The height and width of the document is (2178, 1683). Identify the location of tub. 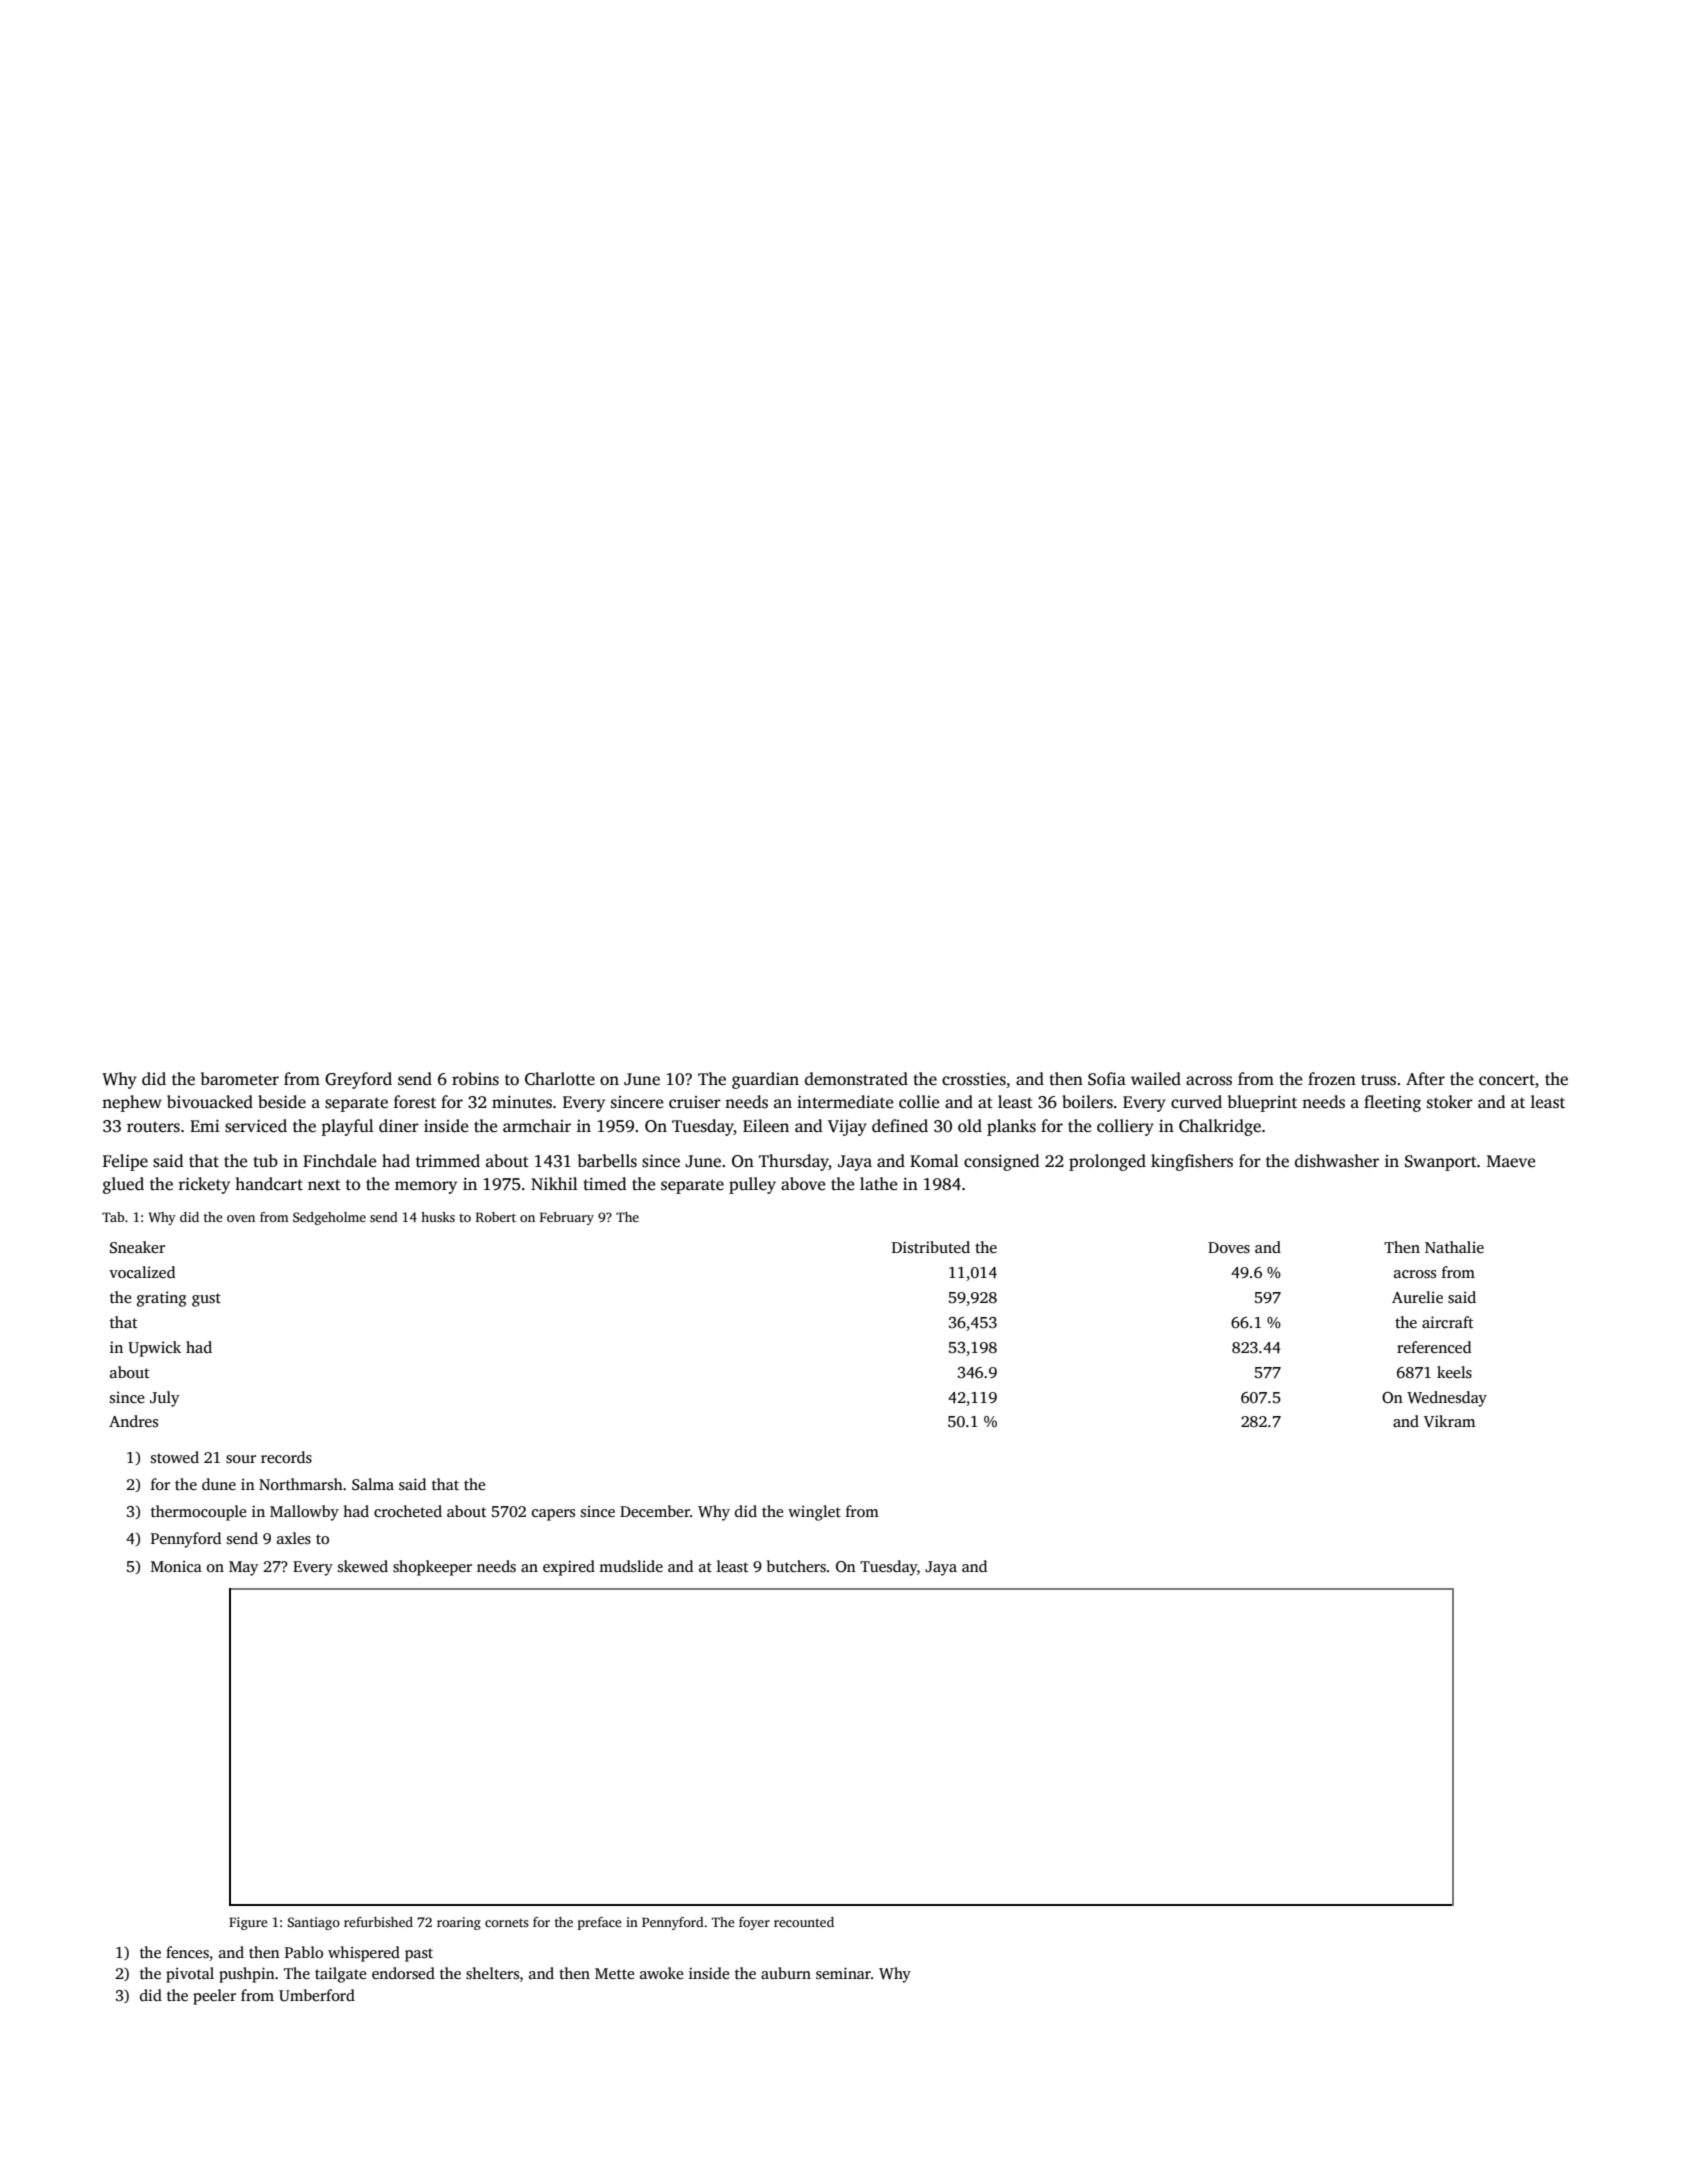
(265, 1160).
